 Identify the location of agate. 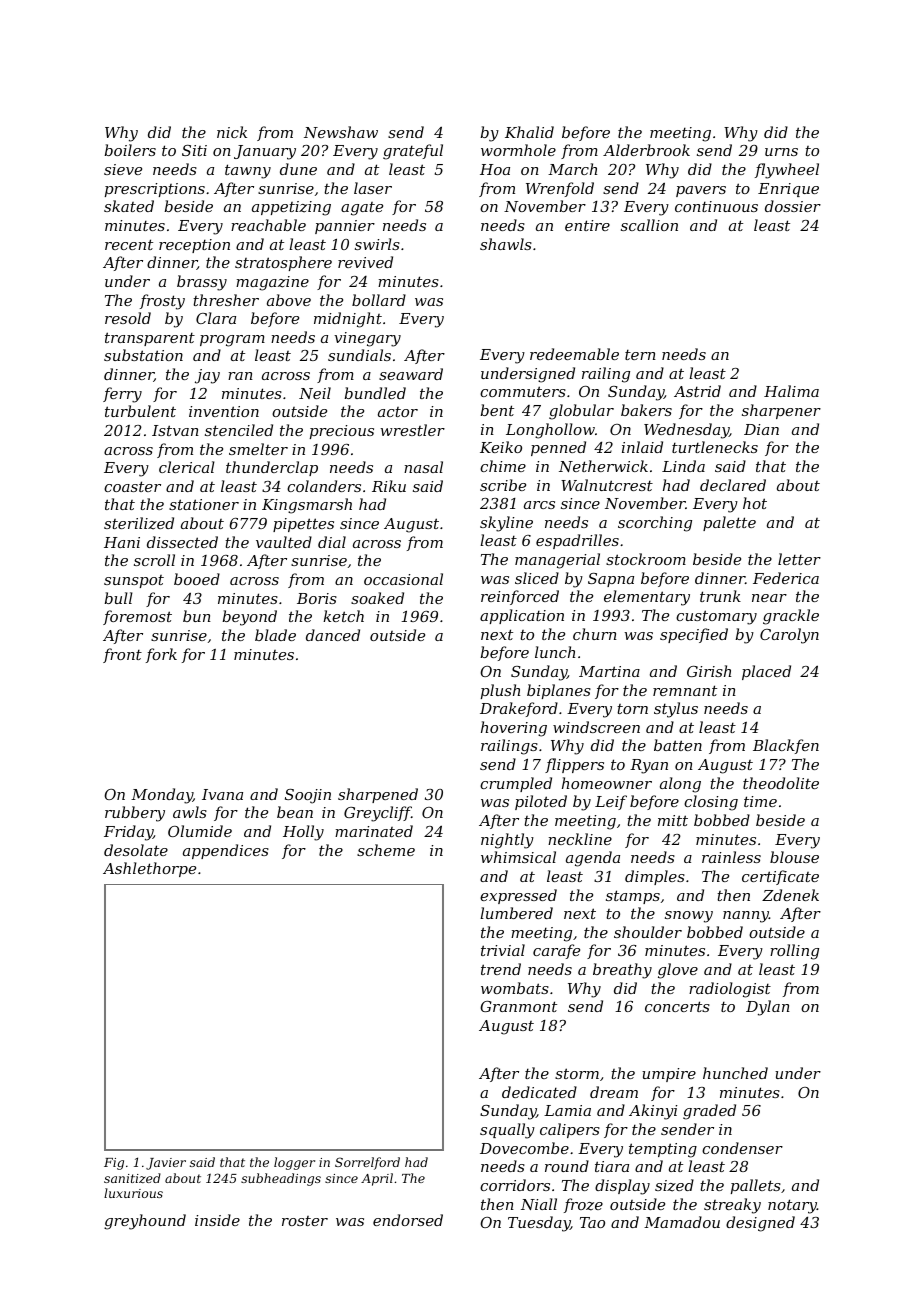
(362, 209).
